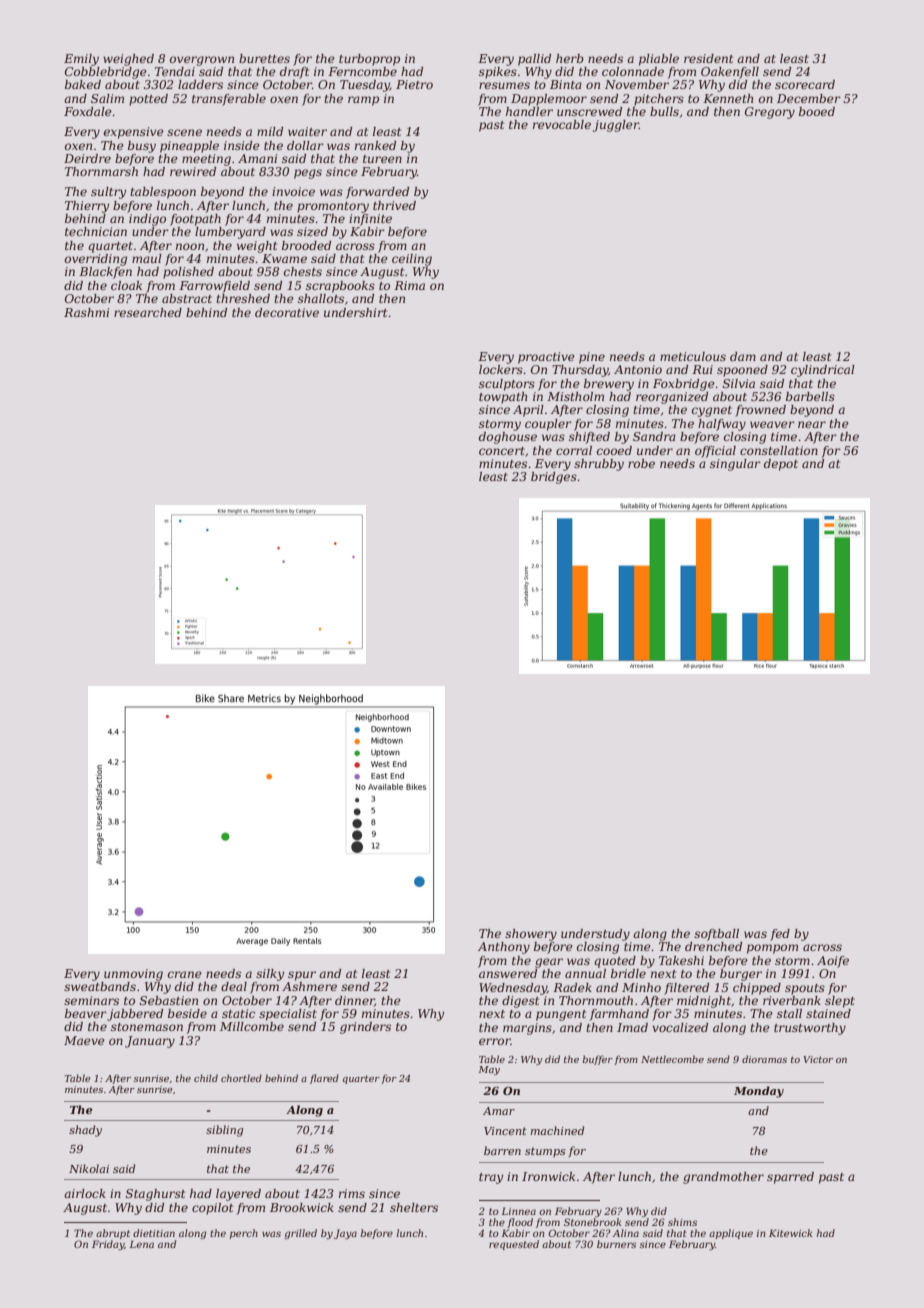 Image resolution: width=924 pixels, height=1308 pixels. I want to click on unmoving, so click(133, 975).
